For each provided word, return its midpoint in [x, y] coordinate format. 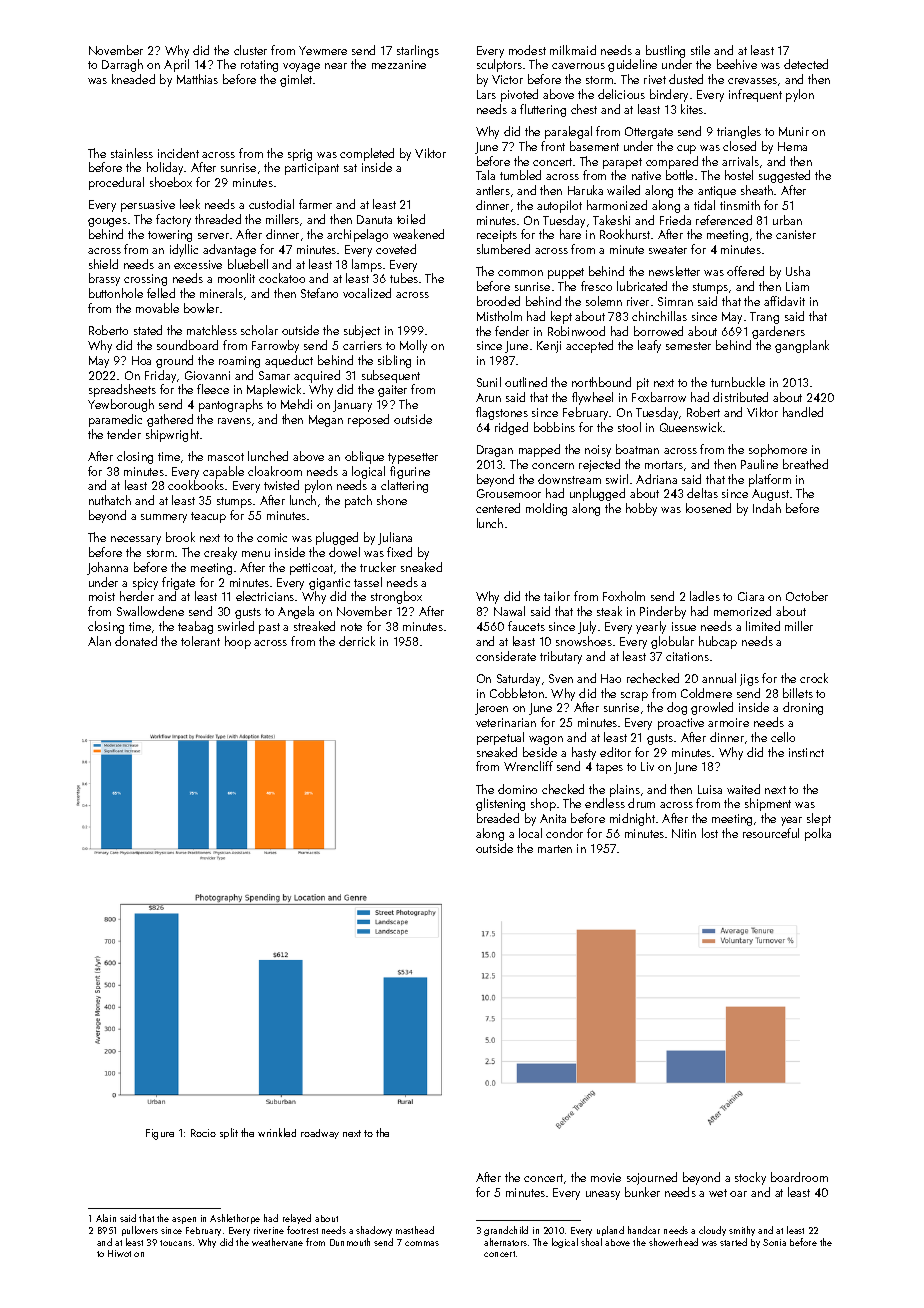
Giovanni [207, 375]
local [530, 833]
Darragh [122, 65]
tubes [404, 278]
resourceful [771, 833]
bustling [665, 51]
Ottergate [649, 133]
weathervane [277, 1242]
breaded [498, 818]
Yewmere [323, 50]
